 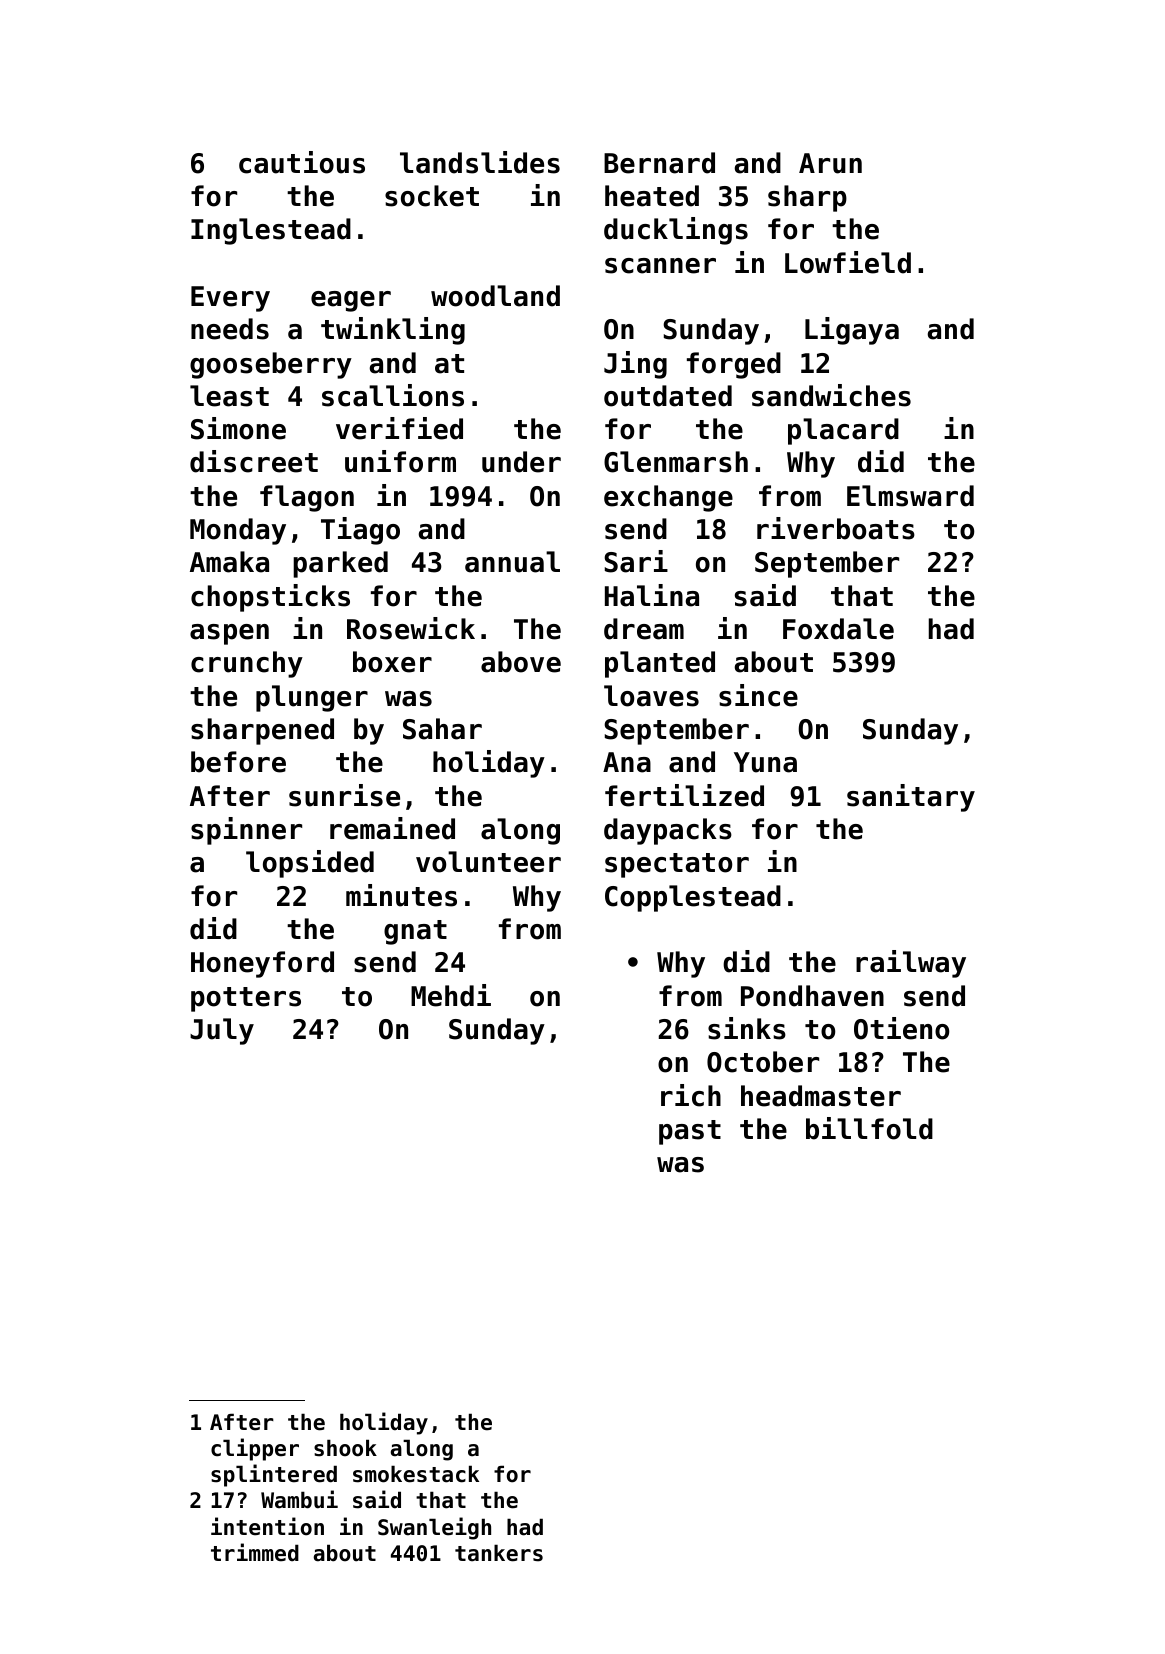 What do you see at coordinates (442, 729) in the document?
I see `Sahar` at bounding box center [442, 729].
